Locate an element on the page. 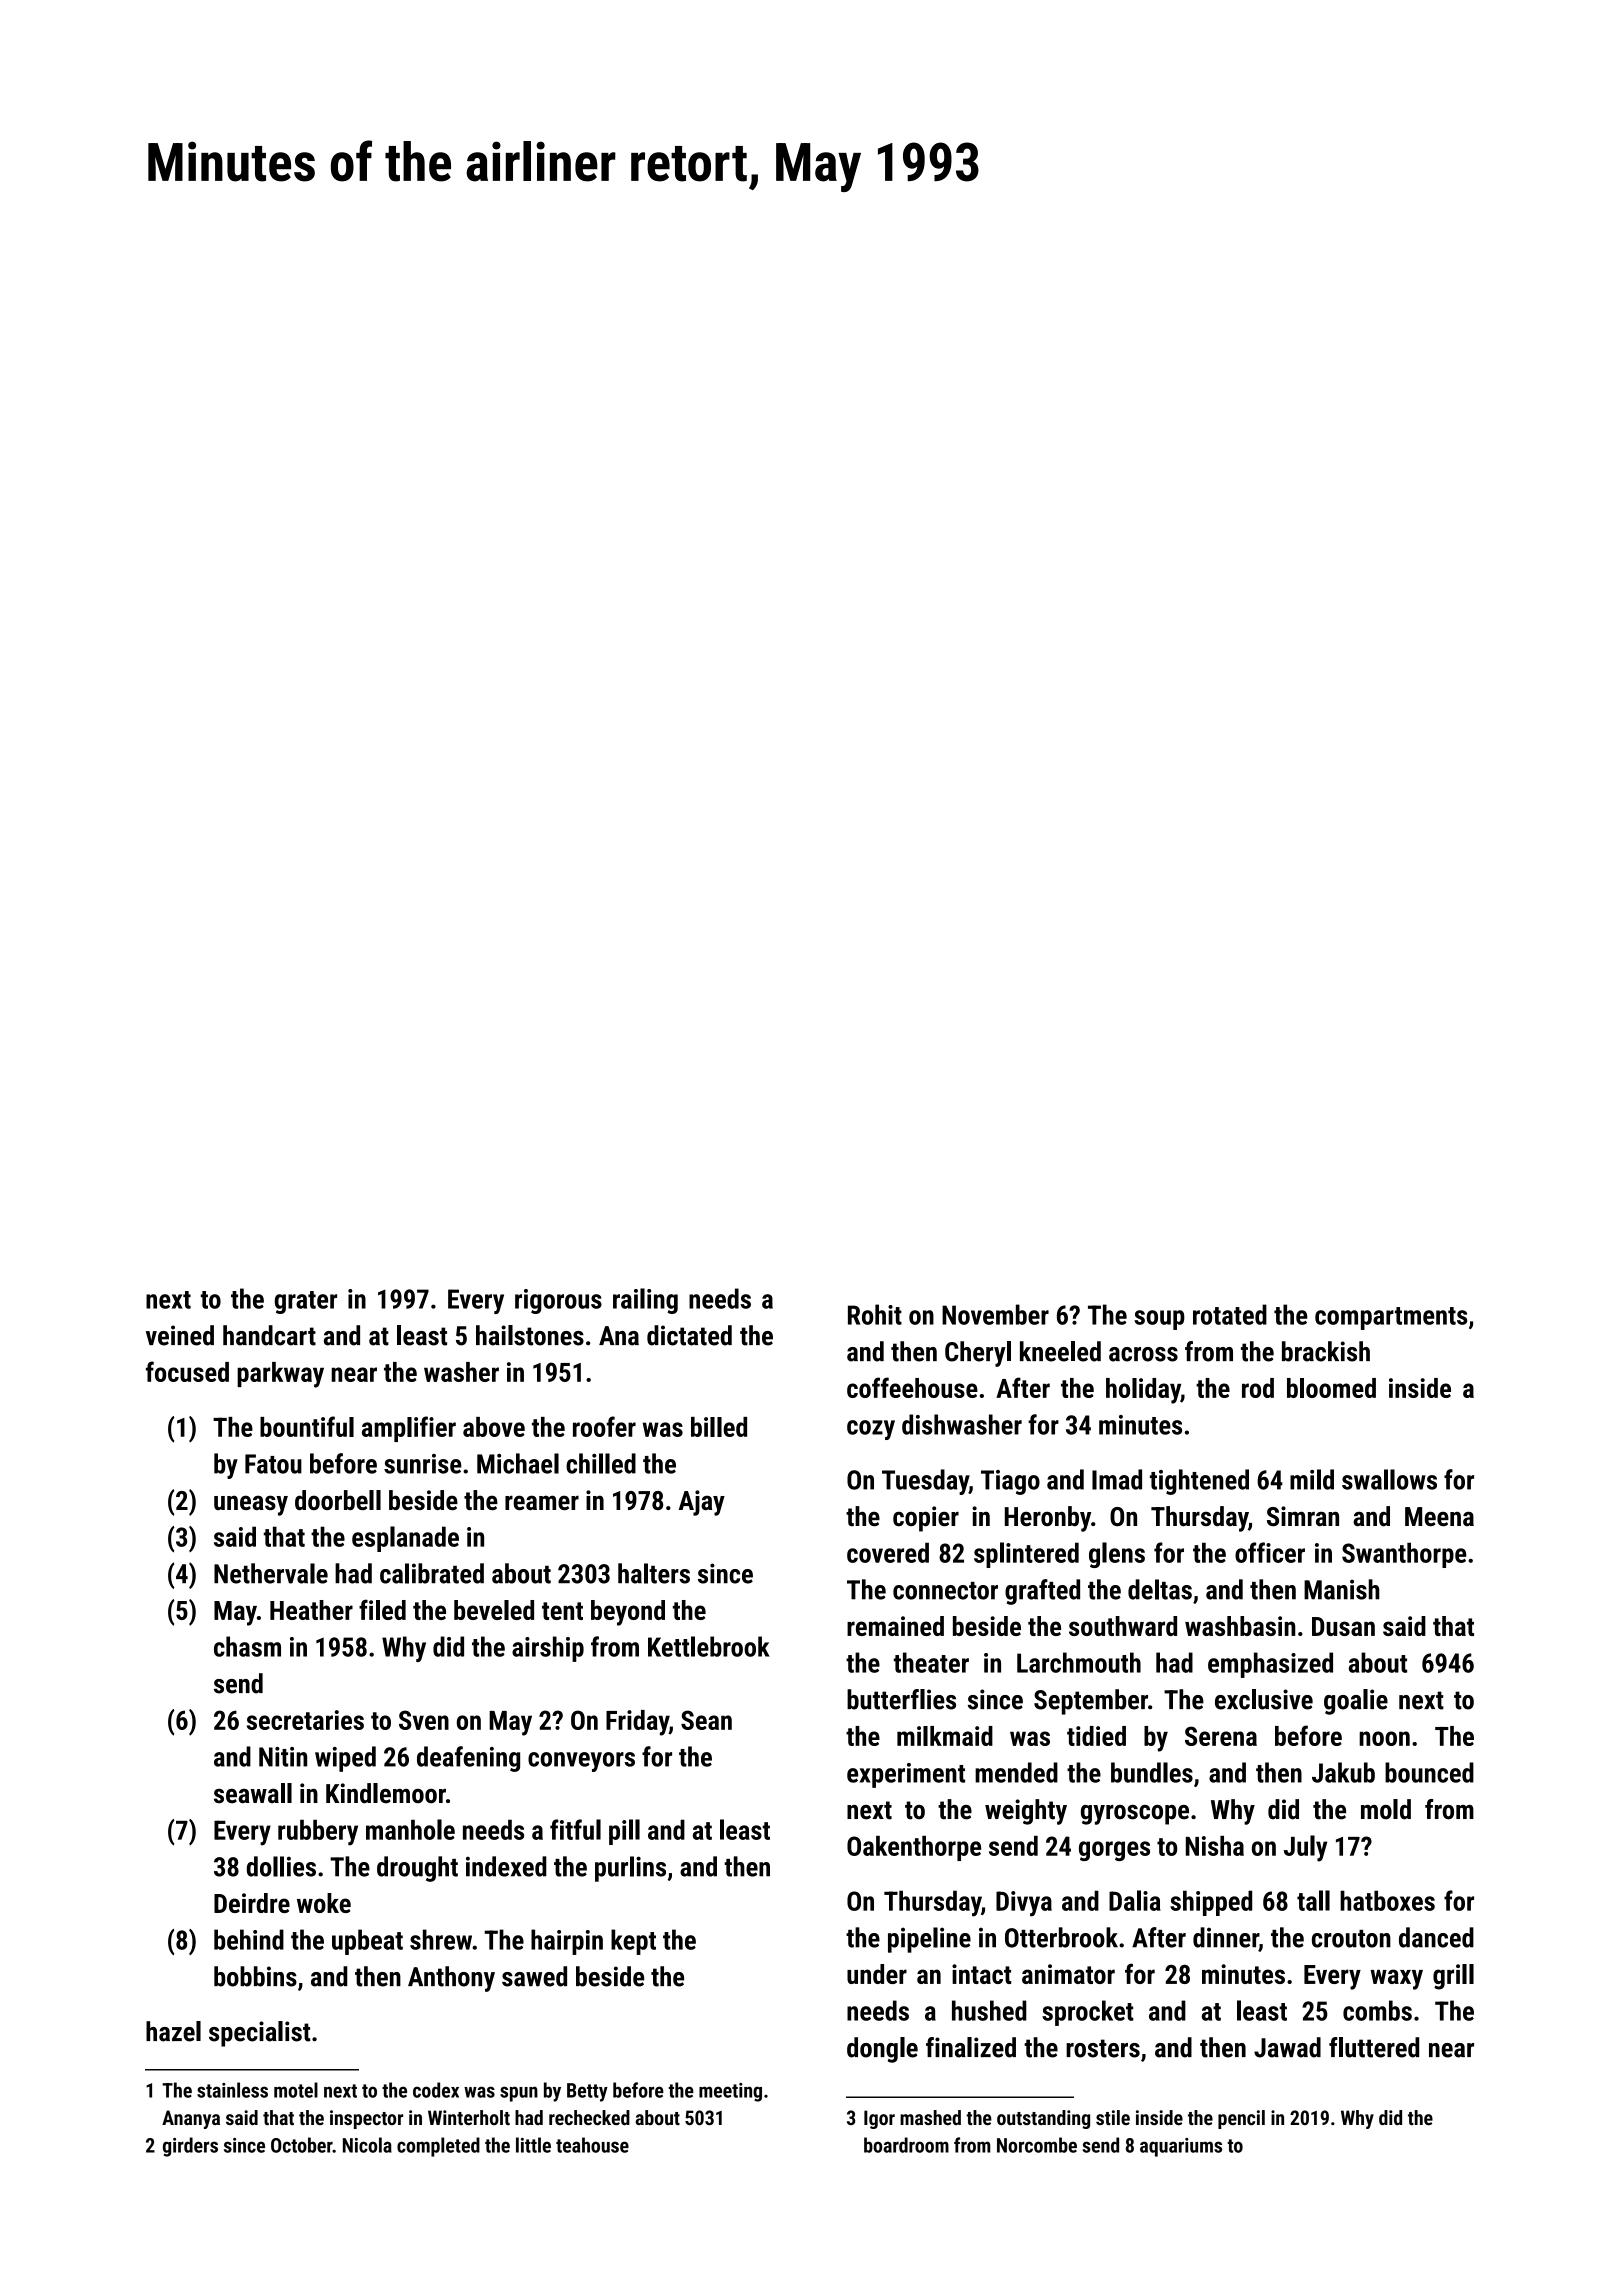  goalie is located at coordinates (1356, 1702).
